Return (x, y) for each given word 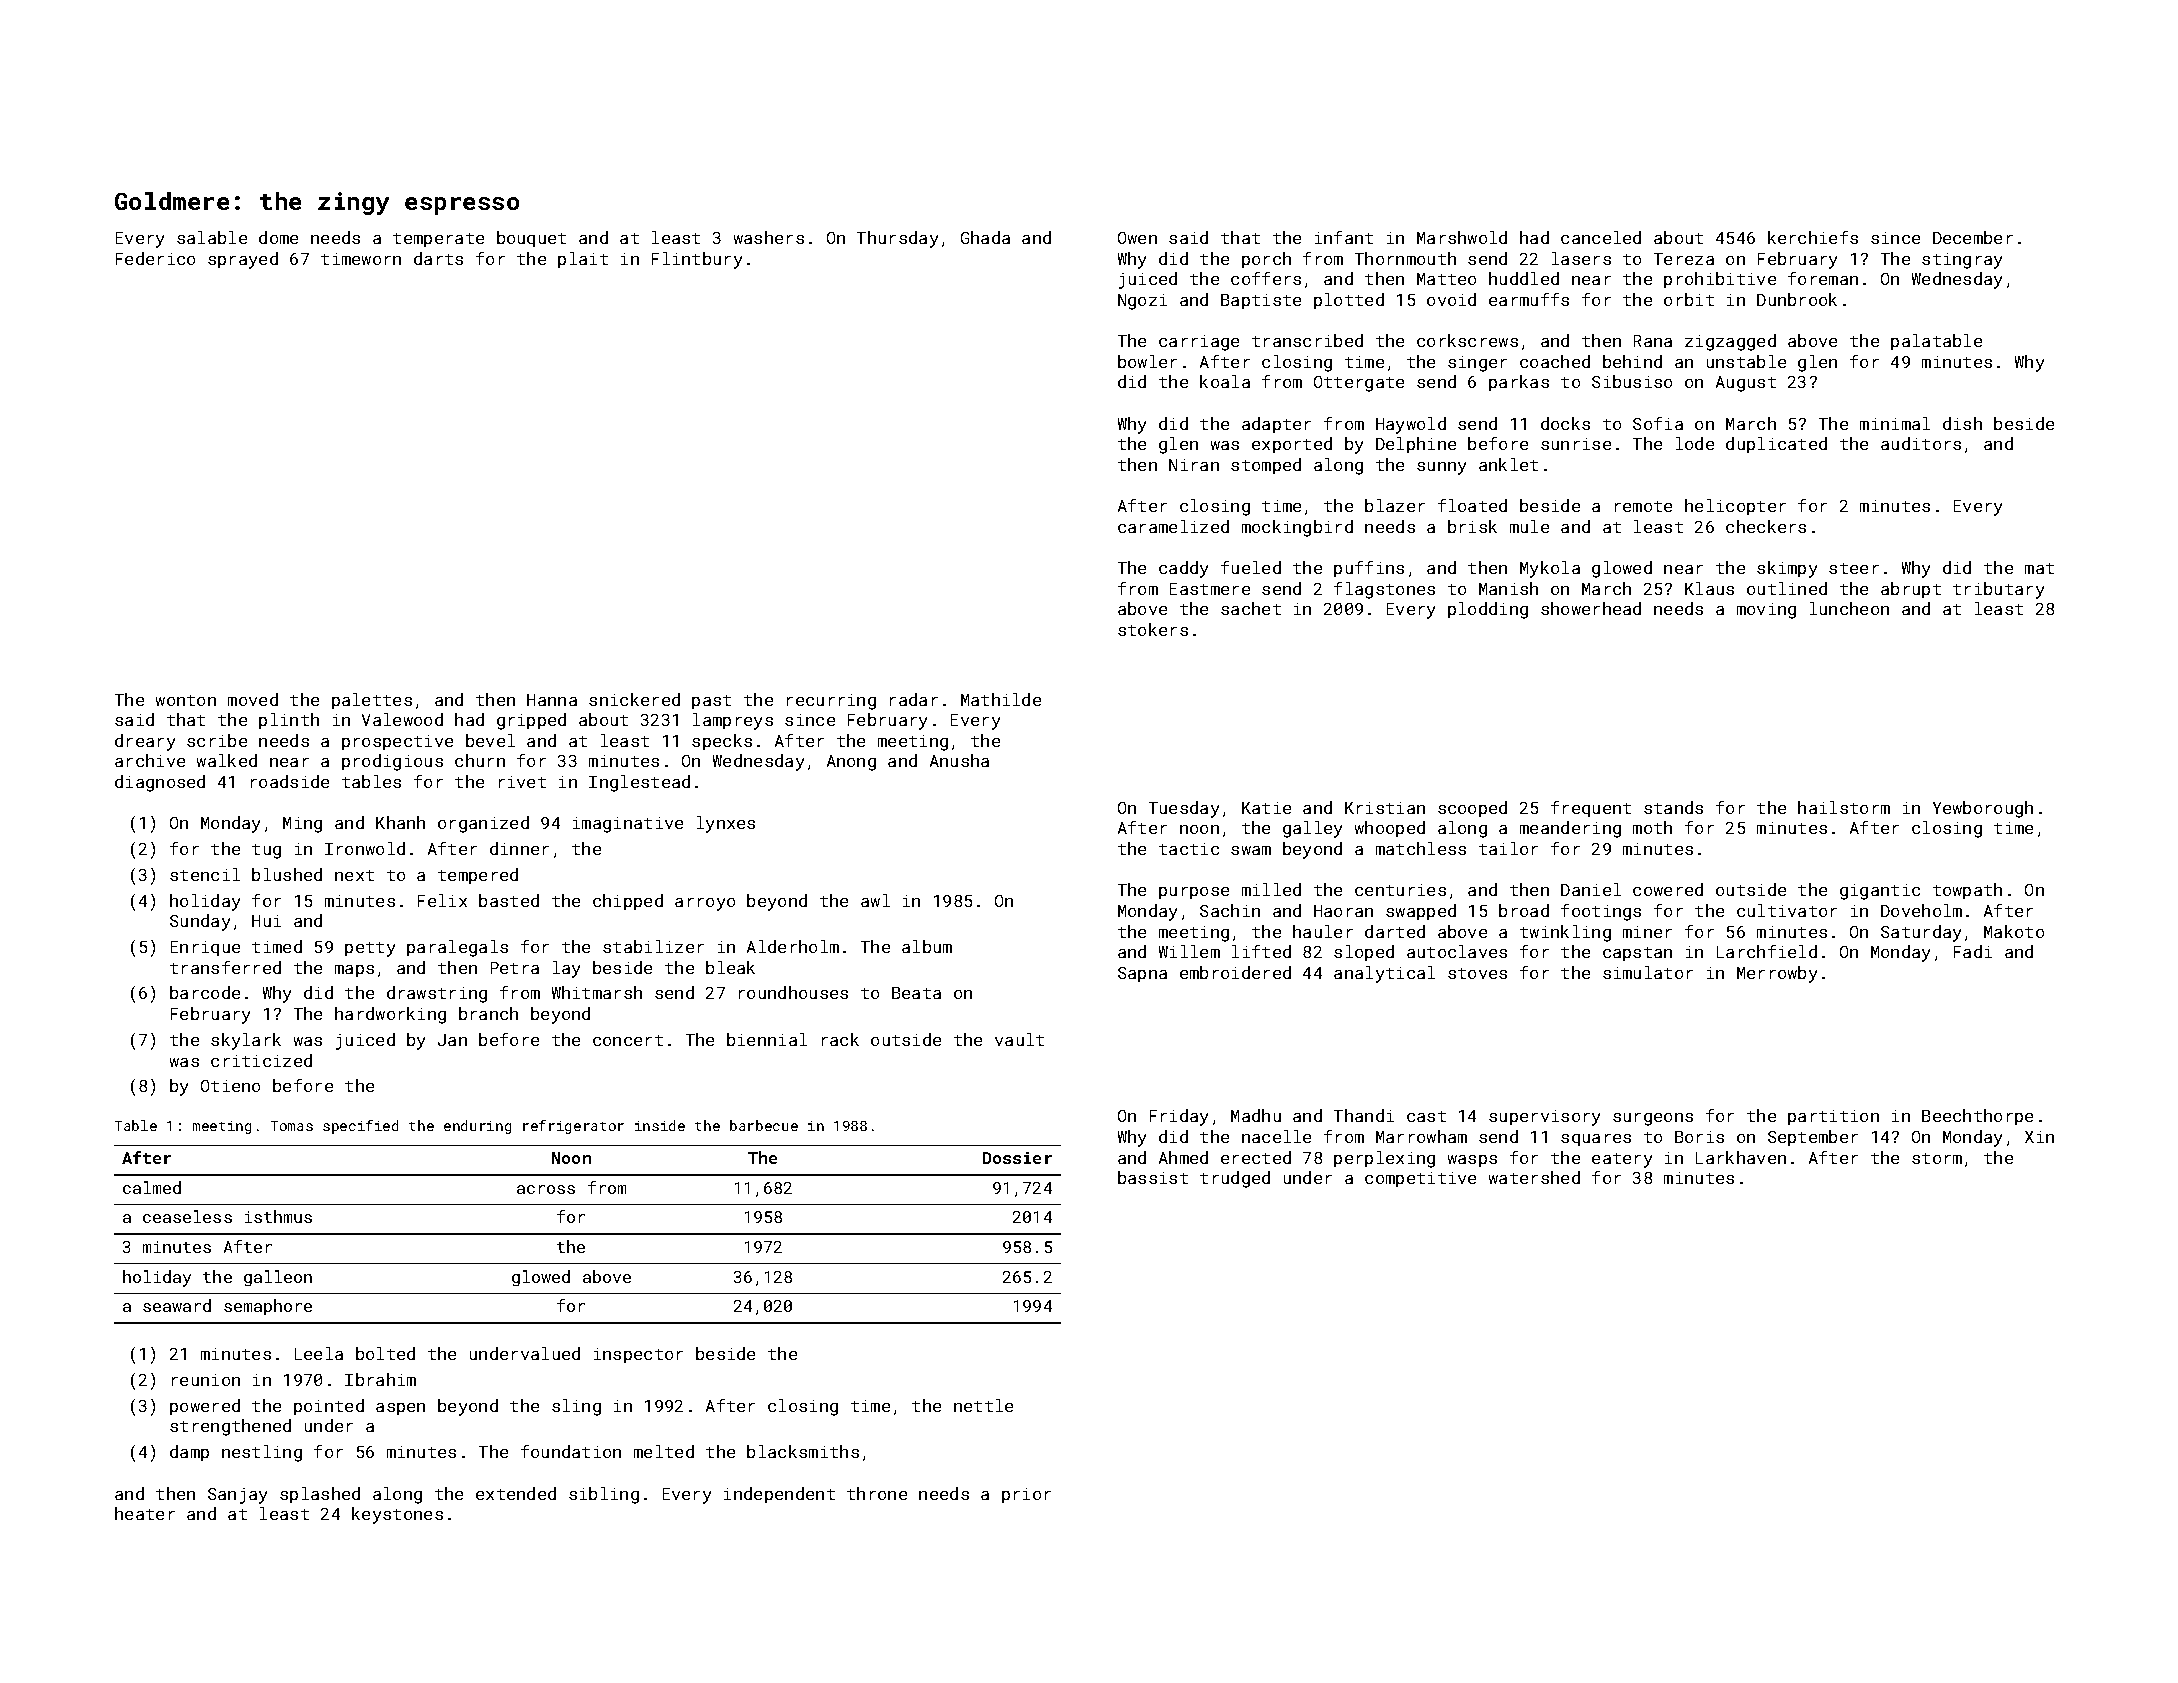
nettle (983, 1405)
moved (253, 699)
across (546, 1189)
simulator (1648, 972)
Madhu (1256, 1115)
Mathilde (1001, 699)
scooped (1472, 809)
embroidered (1235, 972)
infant (1344, 237)
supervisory (1544, 1118)
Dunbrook (1797, 299)
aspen (400, 1409)
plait (583, 260)
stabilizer (653, 946)
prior (1026, 1495)
